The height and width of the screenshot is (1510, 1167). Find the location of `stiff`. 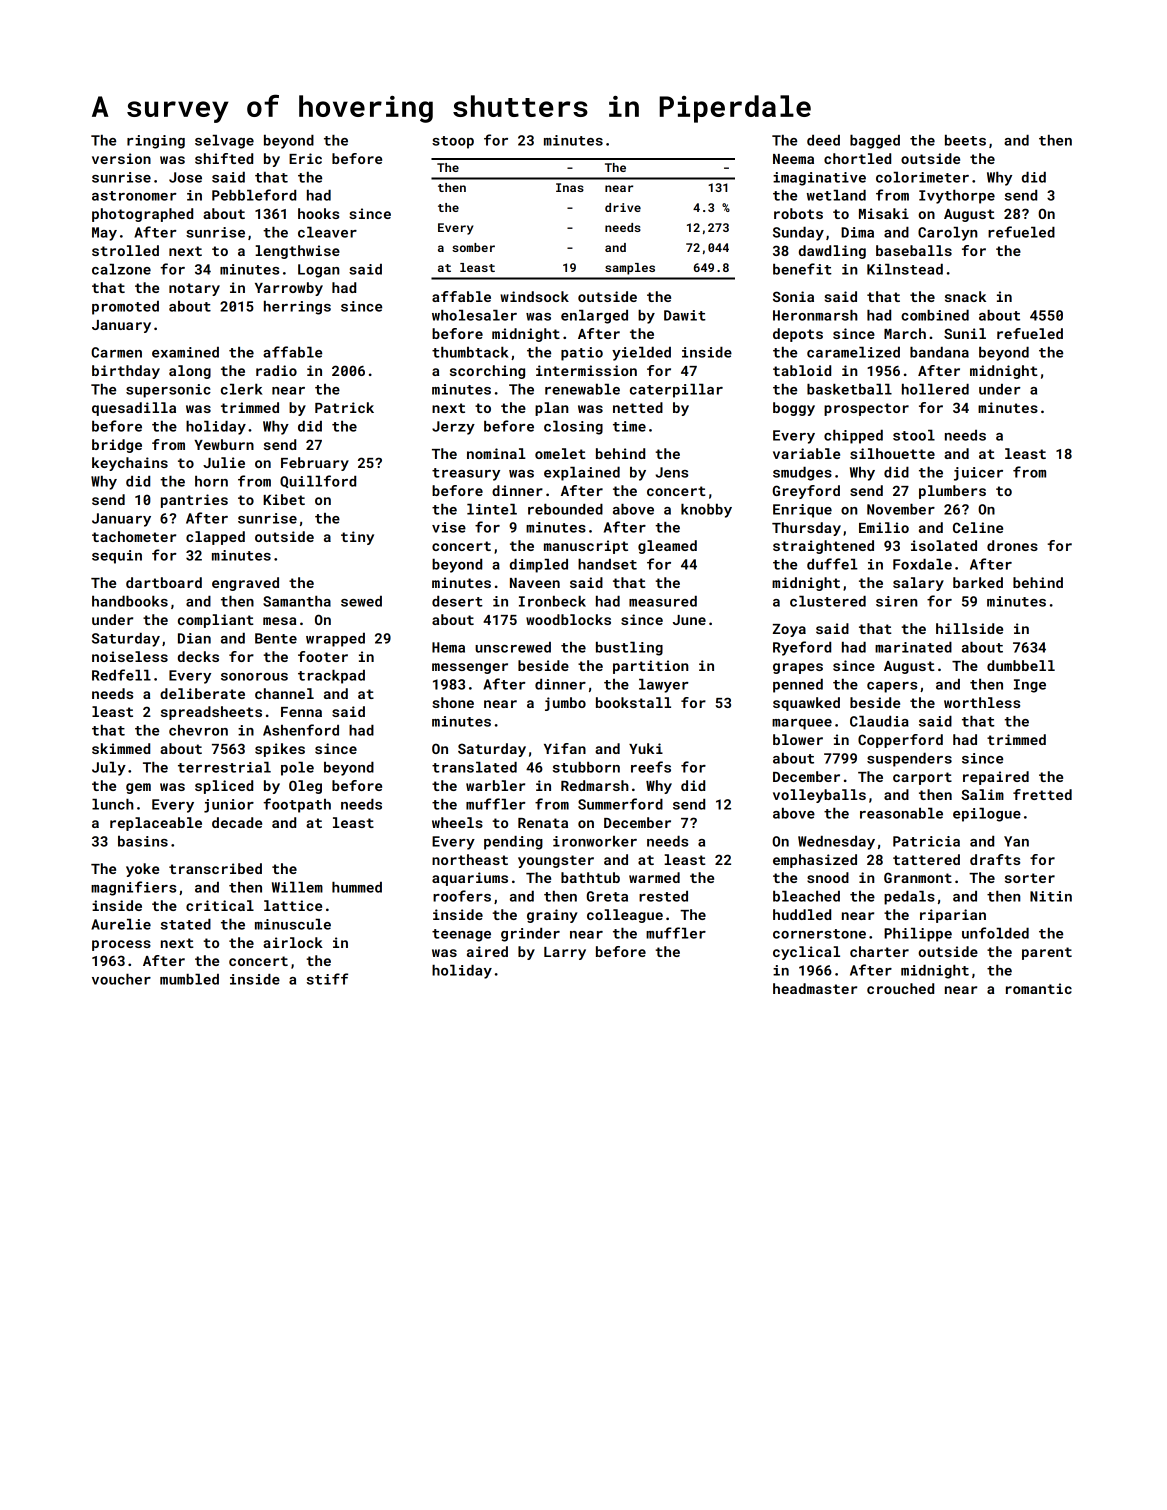

stiff is located at coordinates (327, 979).
